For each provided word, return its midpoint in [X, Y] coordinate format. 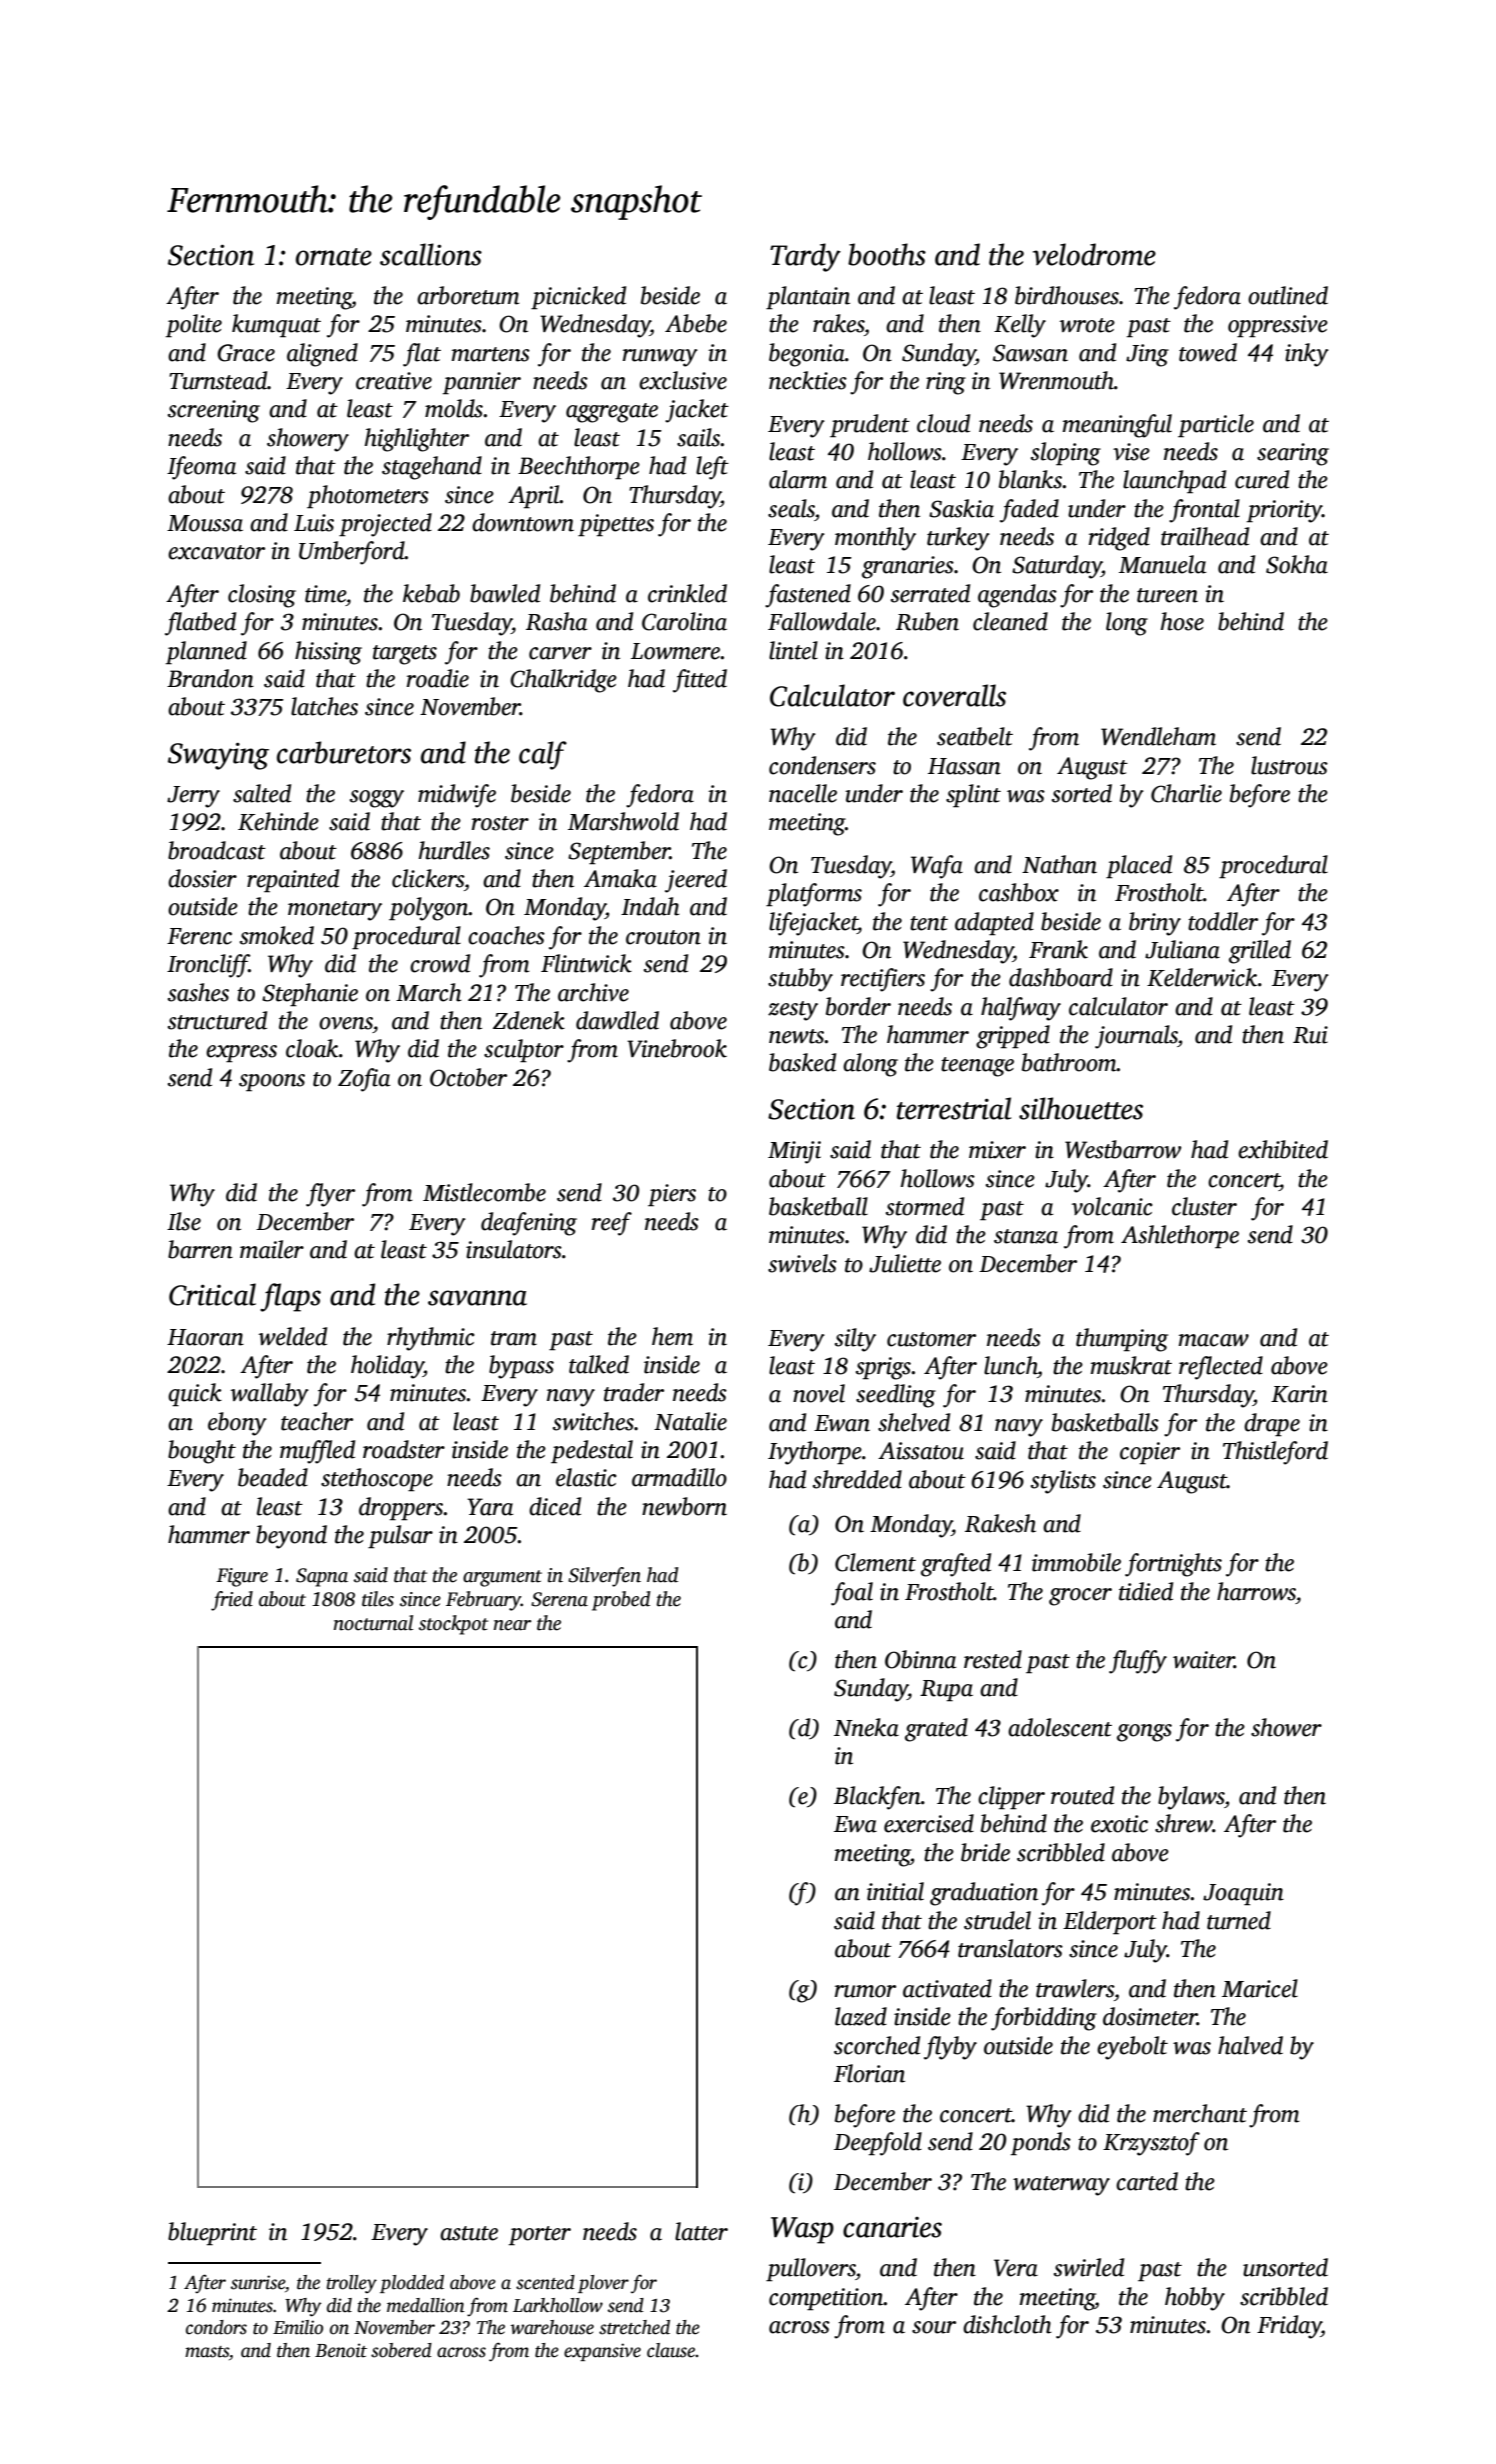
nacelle [803, 793]
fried [232, 1601]
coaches [506, 935]
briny [1155, 924]
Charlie [1186, 793]
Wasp [802, 2230]
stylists [1063, 1482]
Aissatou [921, 1451]
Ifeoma [201, 468]
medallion [426, 2305]
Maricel [1260, 1988]
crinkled [687, 593]
